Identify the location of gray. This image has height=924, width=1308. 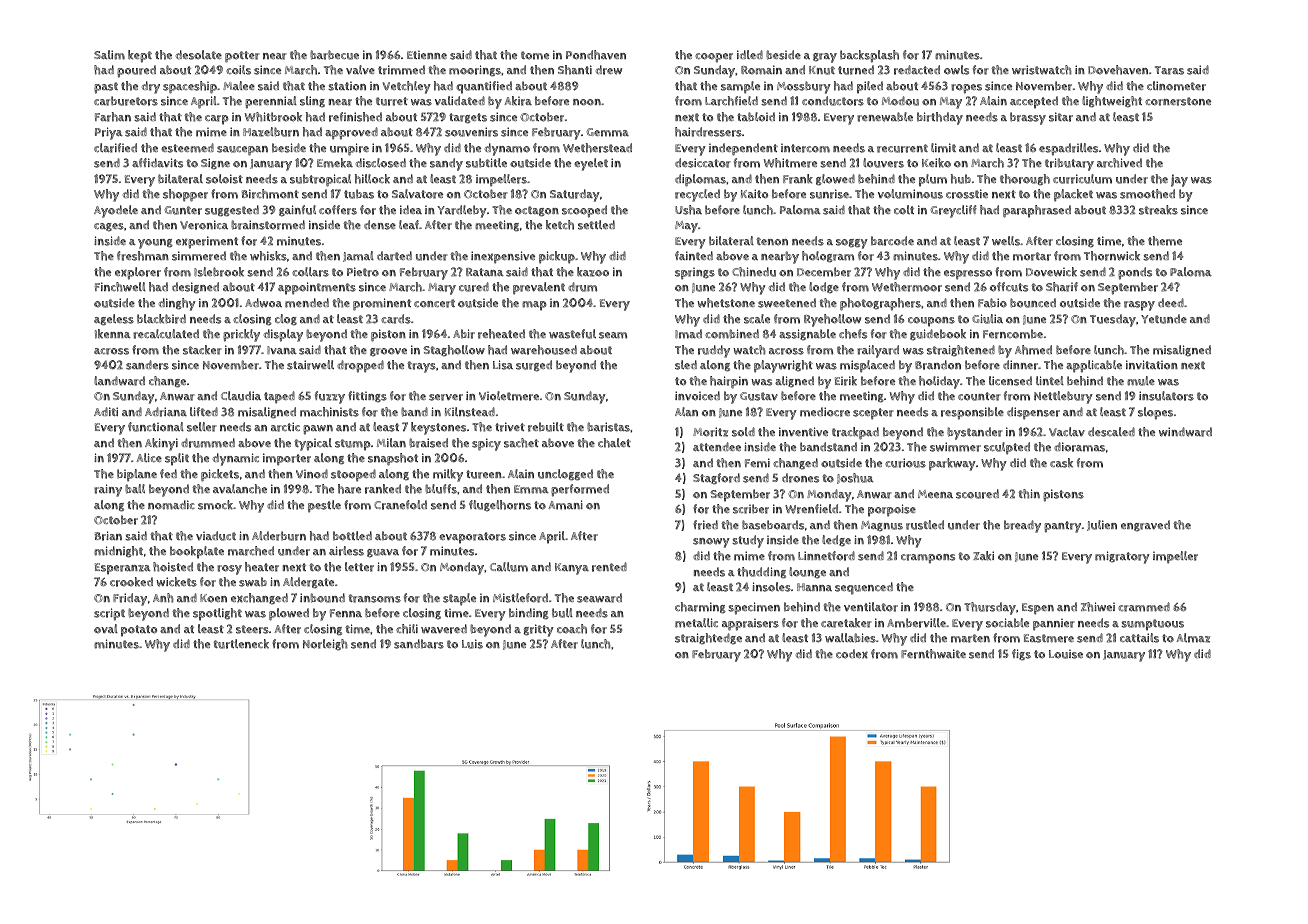
(825, 58).
